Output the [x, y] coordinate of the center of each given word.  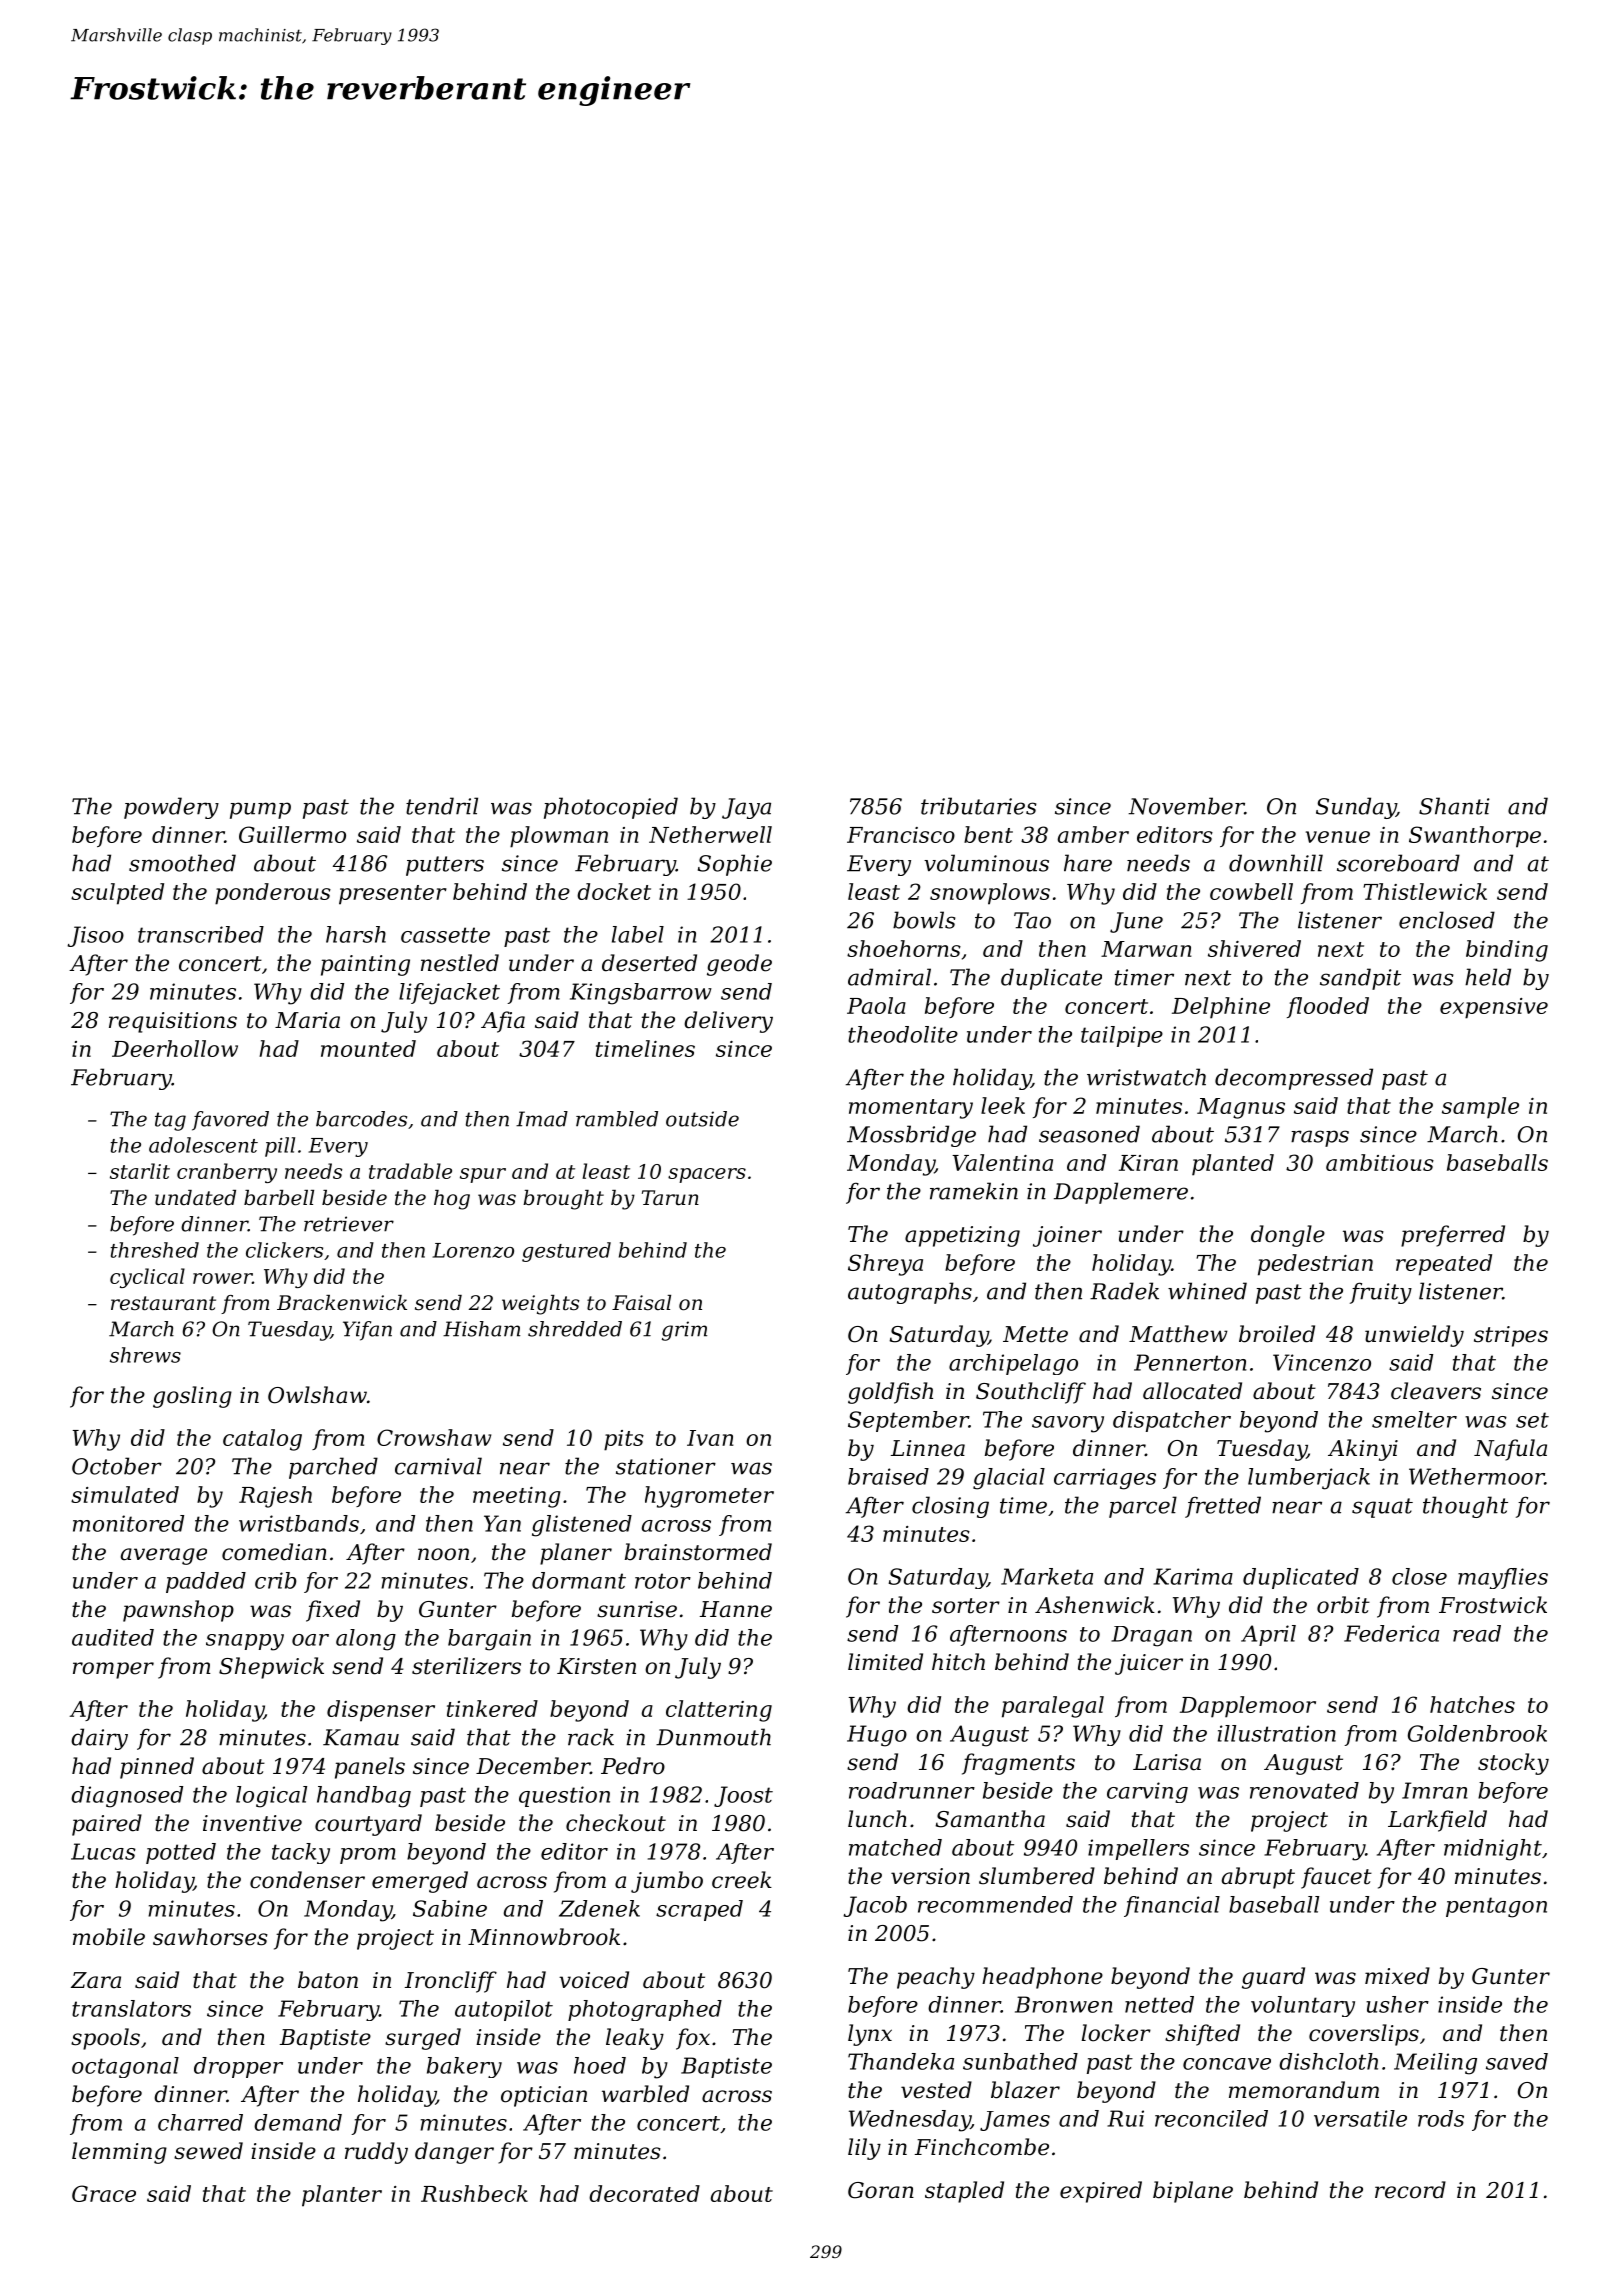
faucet [1336, 1878]
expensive [1494, 1008]
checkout [616, 1823]
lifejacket [449, 994]
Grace [104, 2193]
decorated [644, 2193]
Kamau [361, 1737]
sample [1480, 1108]
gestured [566, 1252]
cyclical [147, 1278]
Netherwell [710, 834]
